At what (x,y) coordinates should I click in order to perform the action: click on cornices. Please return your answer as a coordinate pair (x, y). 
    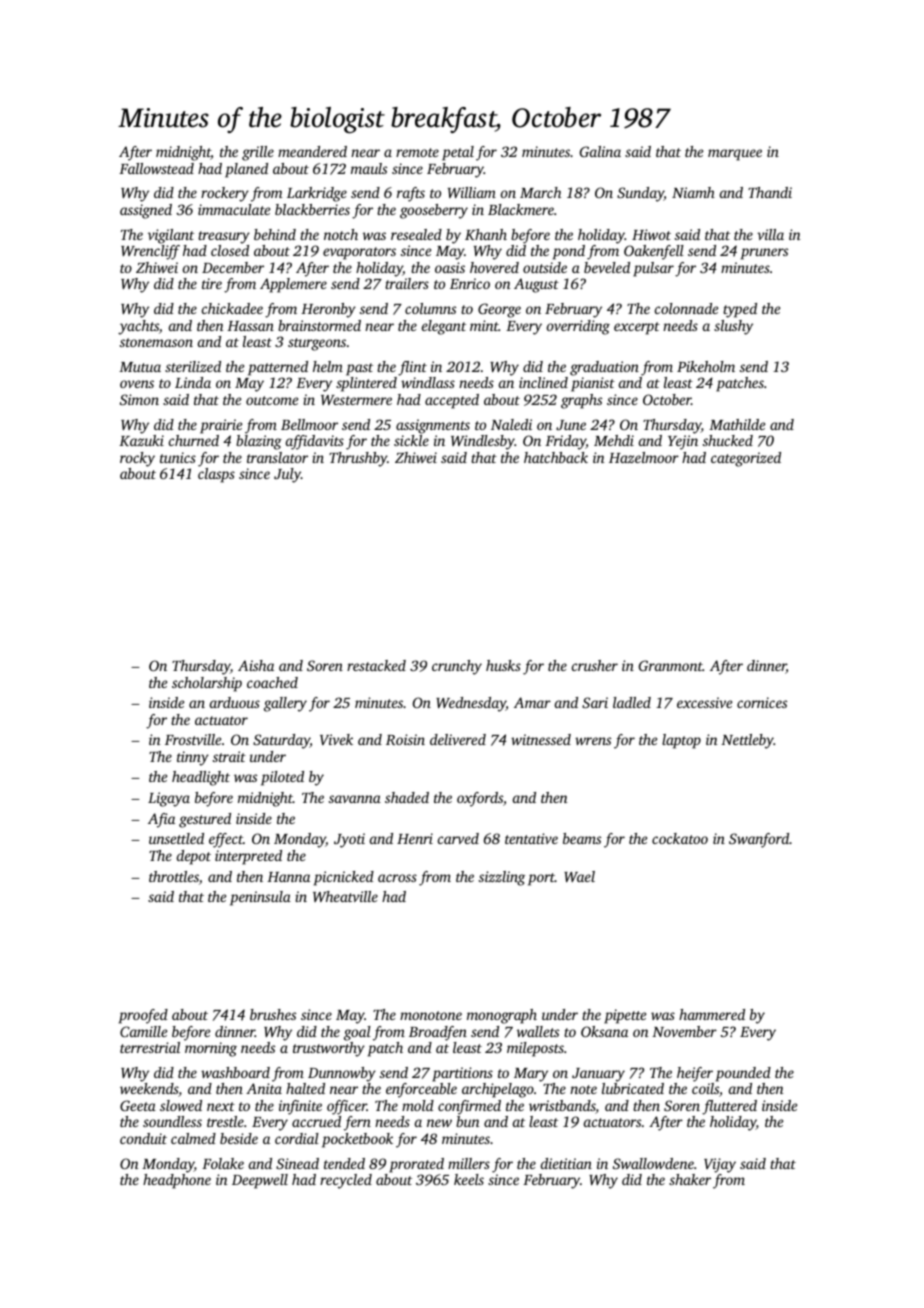
    Looking at the image, I should click on (762, 702).
